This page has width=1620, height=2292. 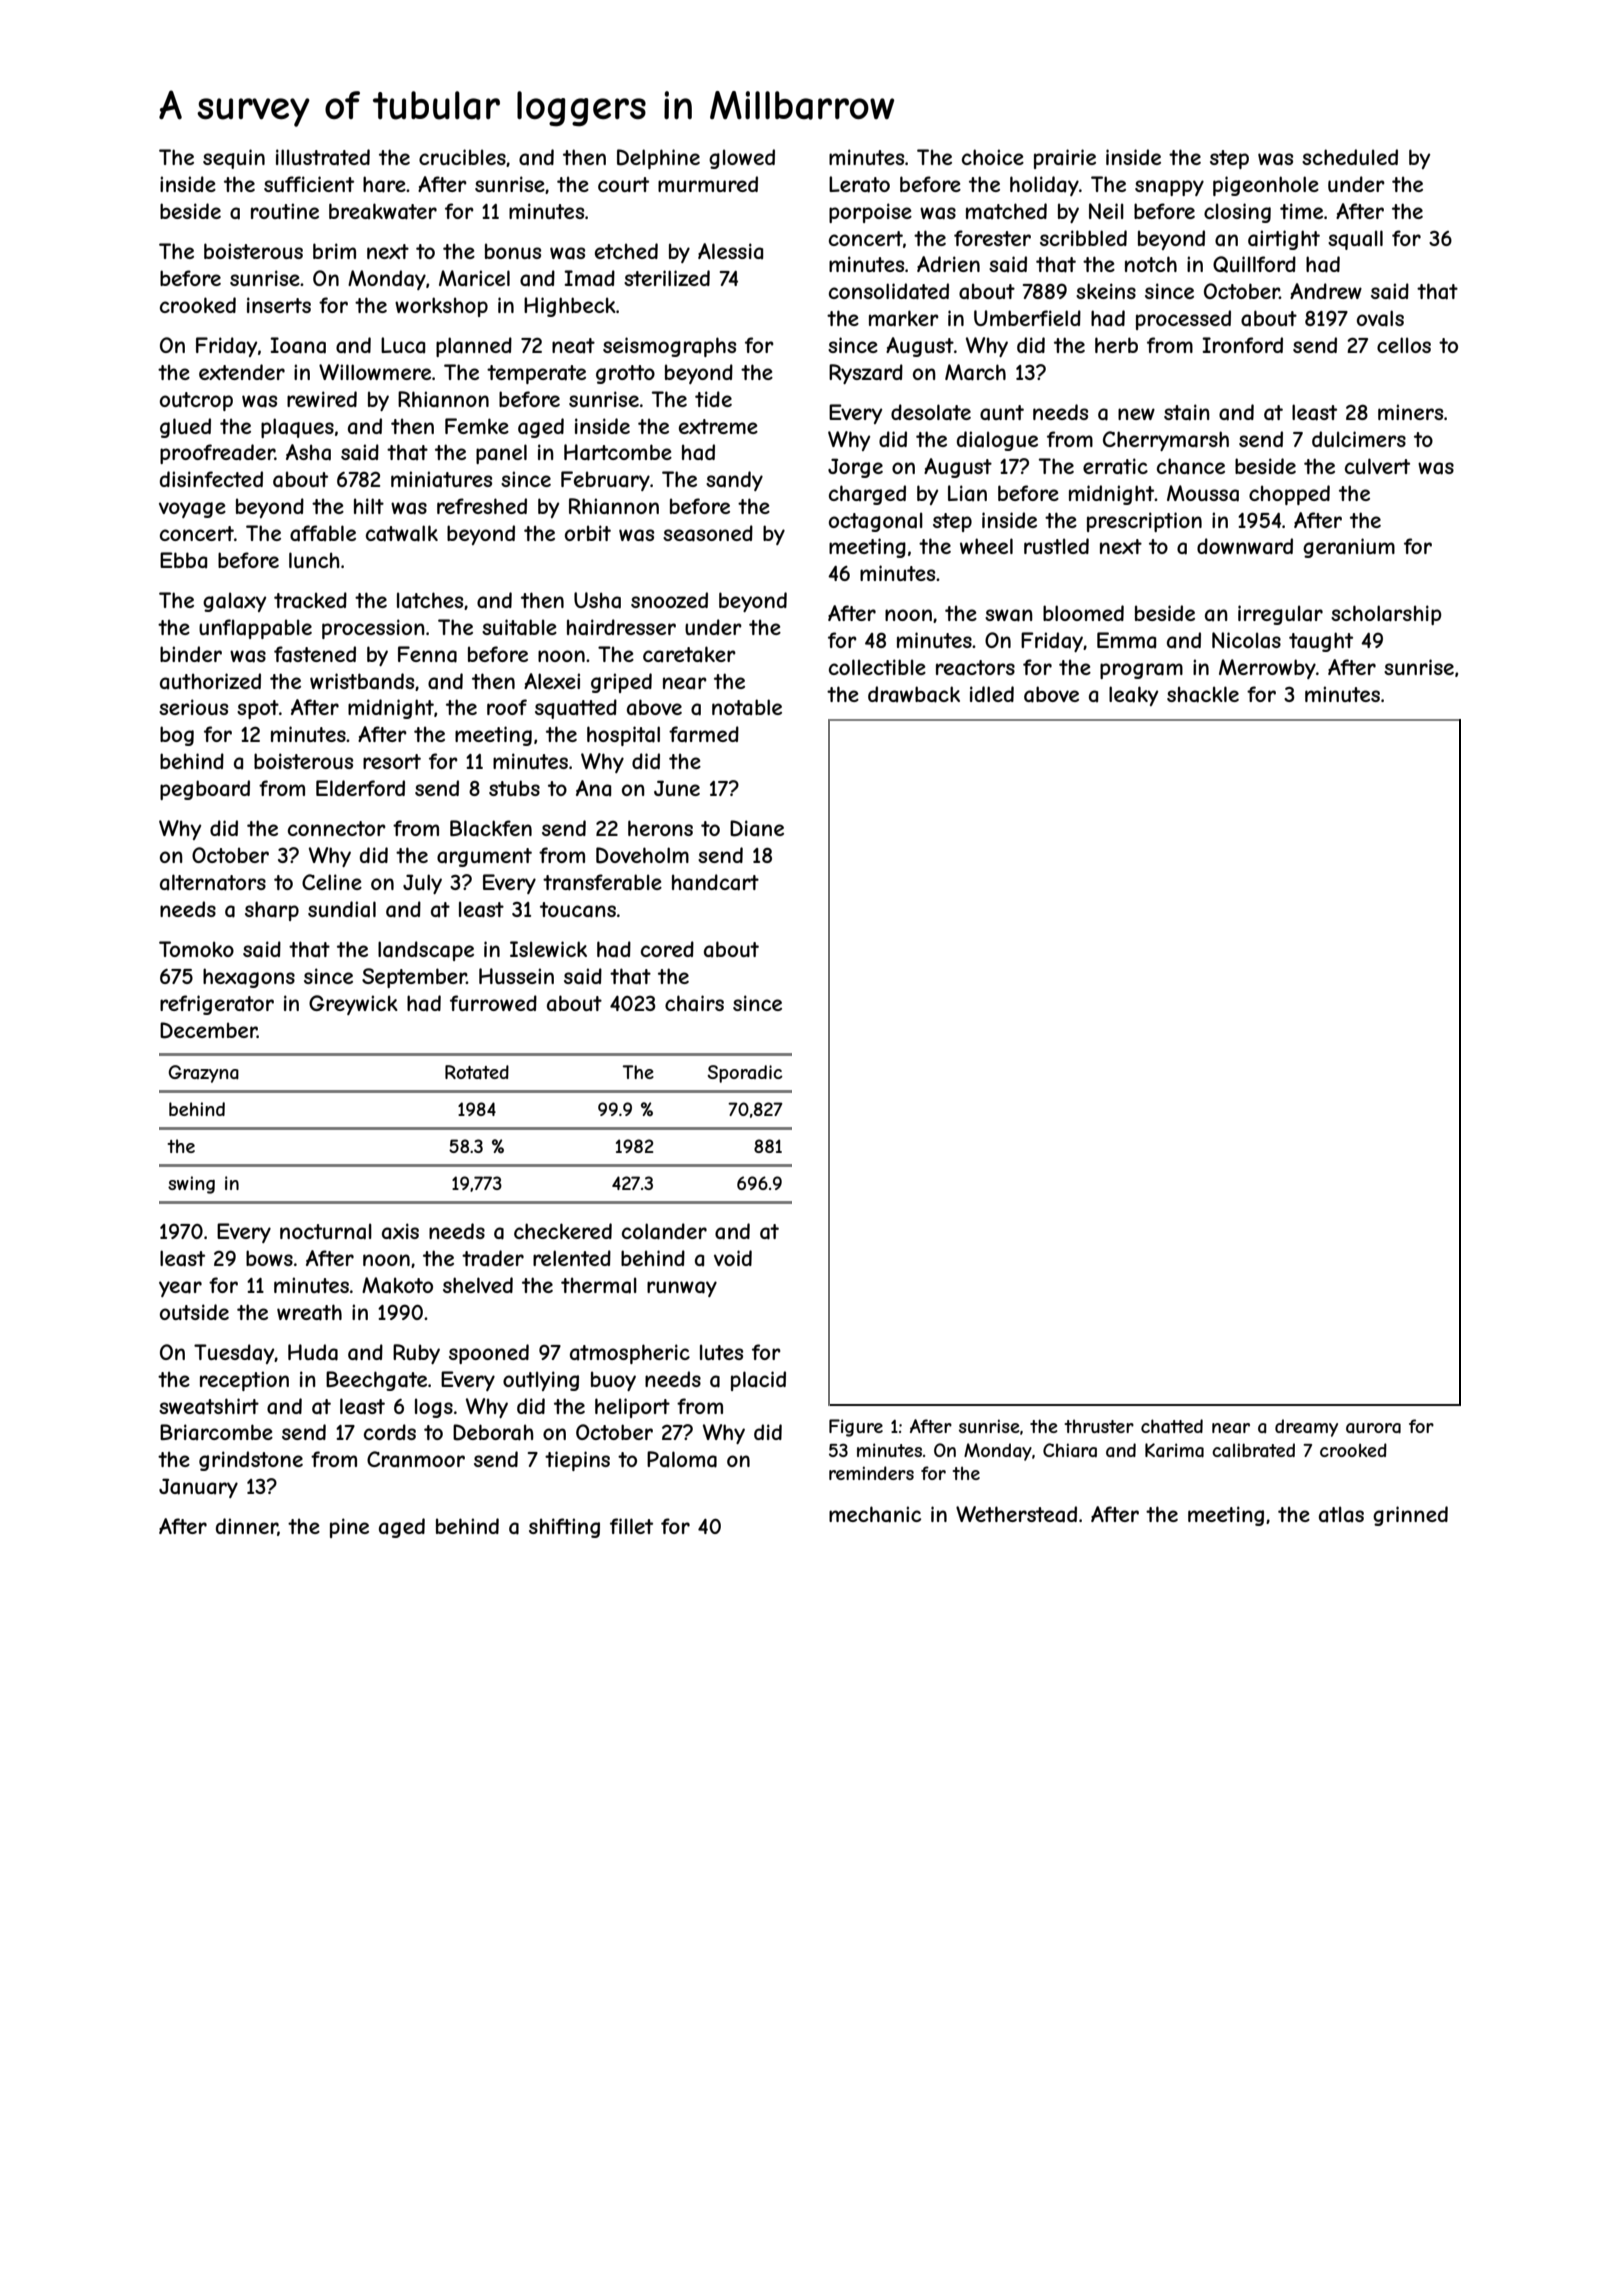 What do you see at coordinates (1306, 1428) in the page?
I see `dreamy` at bounding box center [1306, 1428].
